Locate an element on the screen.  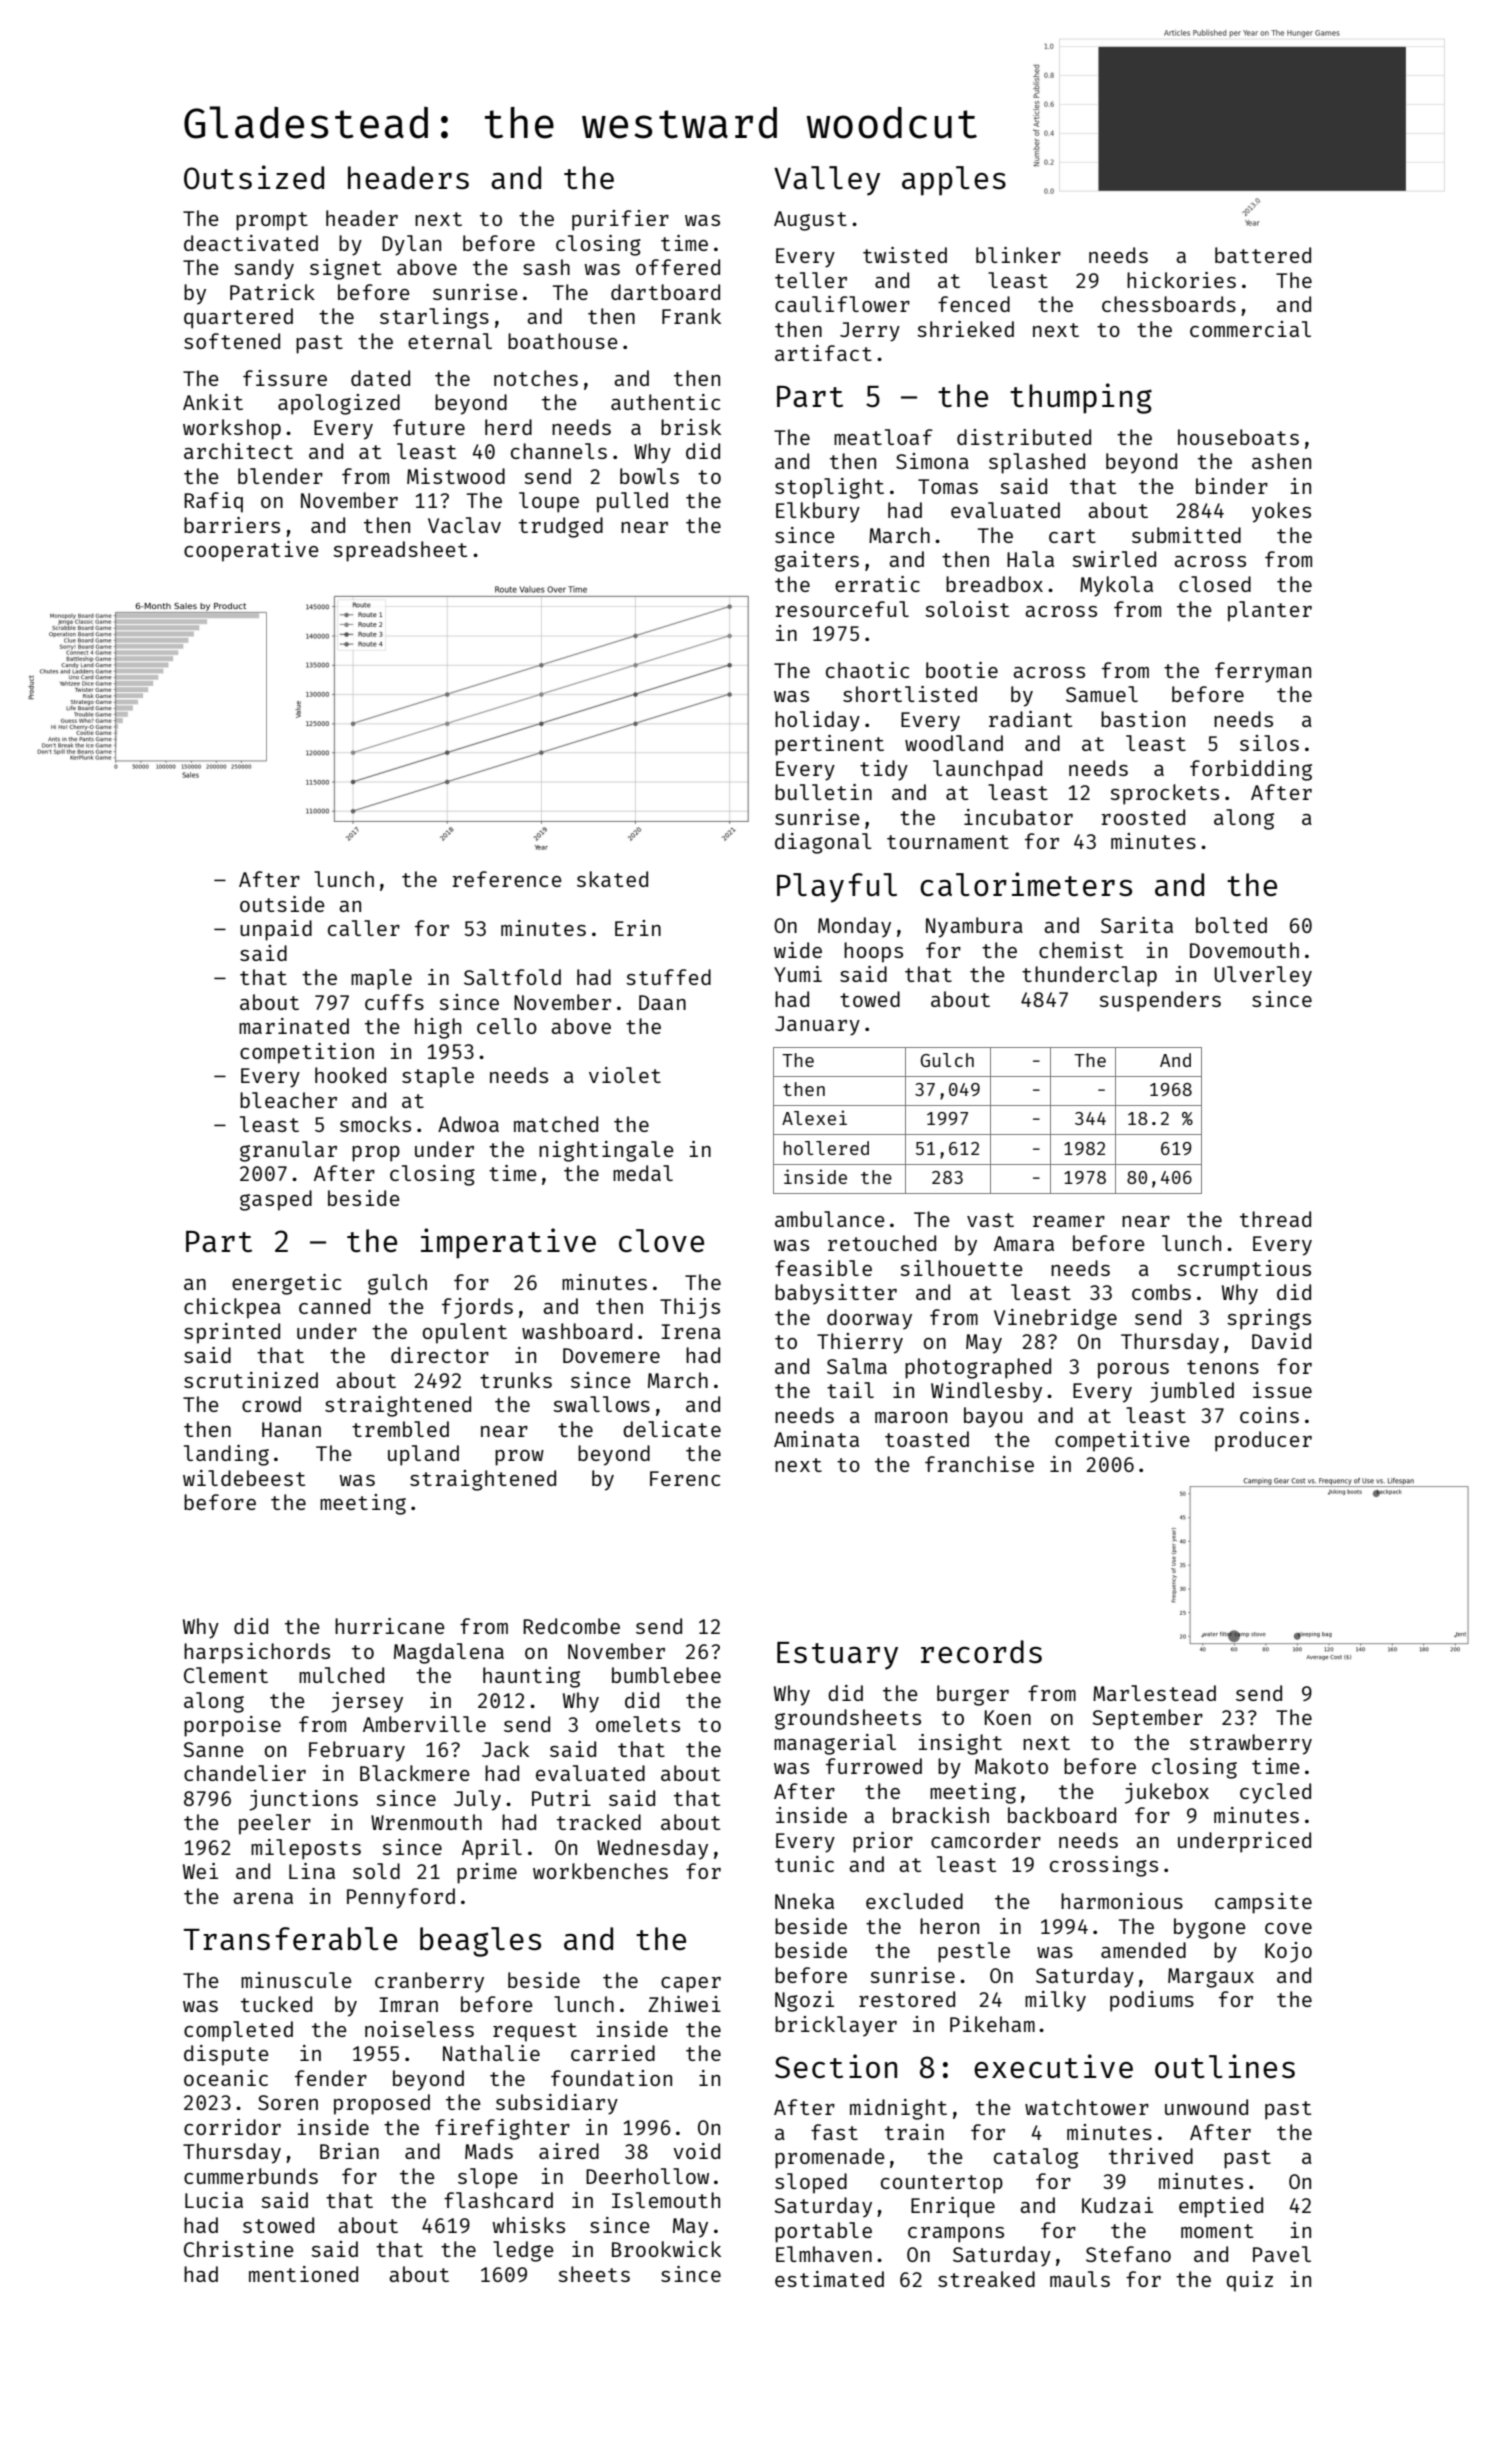
Dylan is located at coordinates (411, 245).
